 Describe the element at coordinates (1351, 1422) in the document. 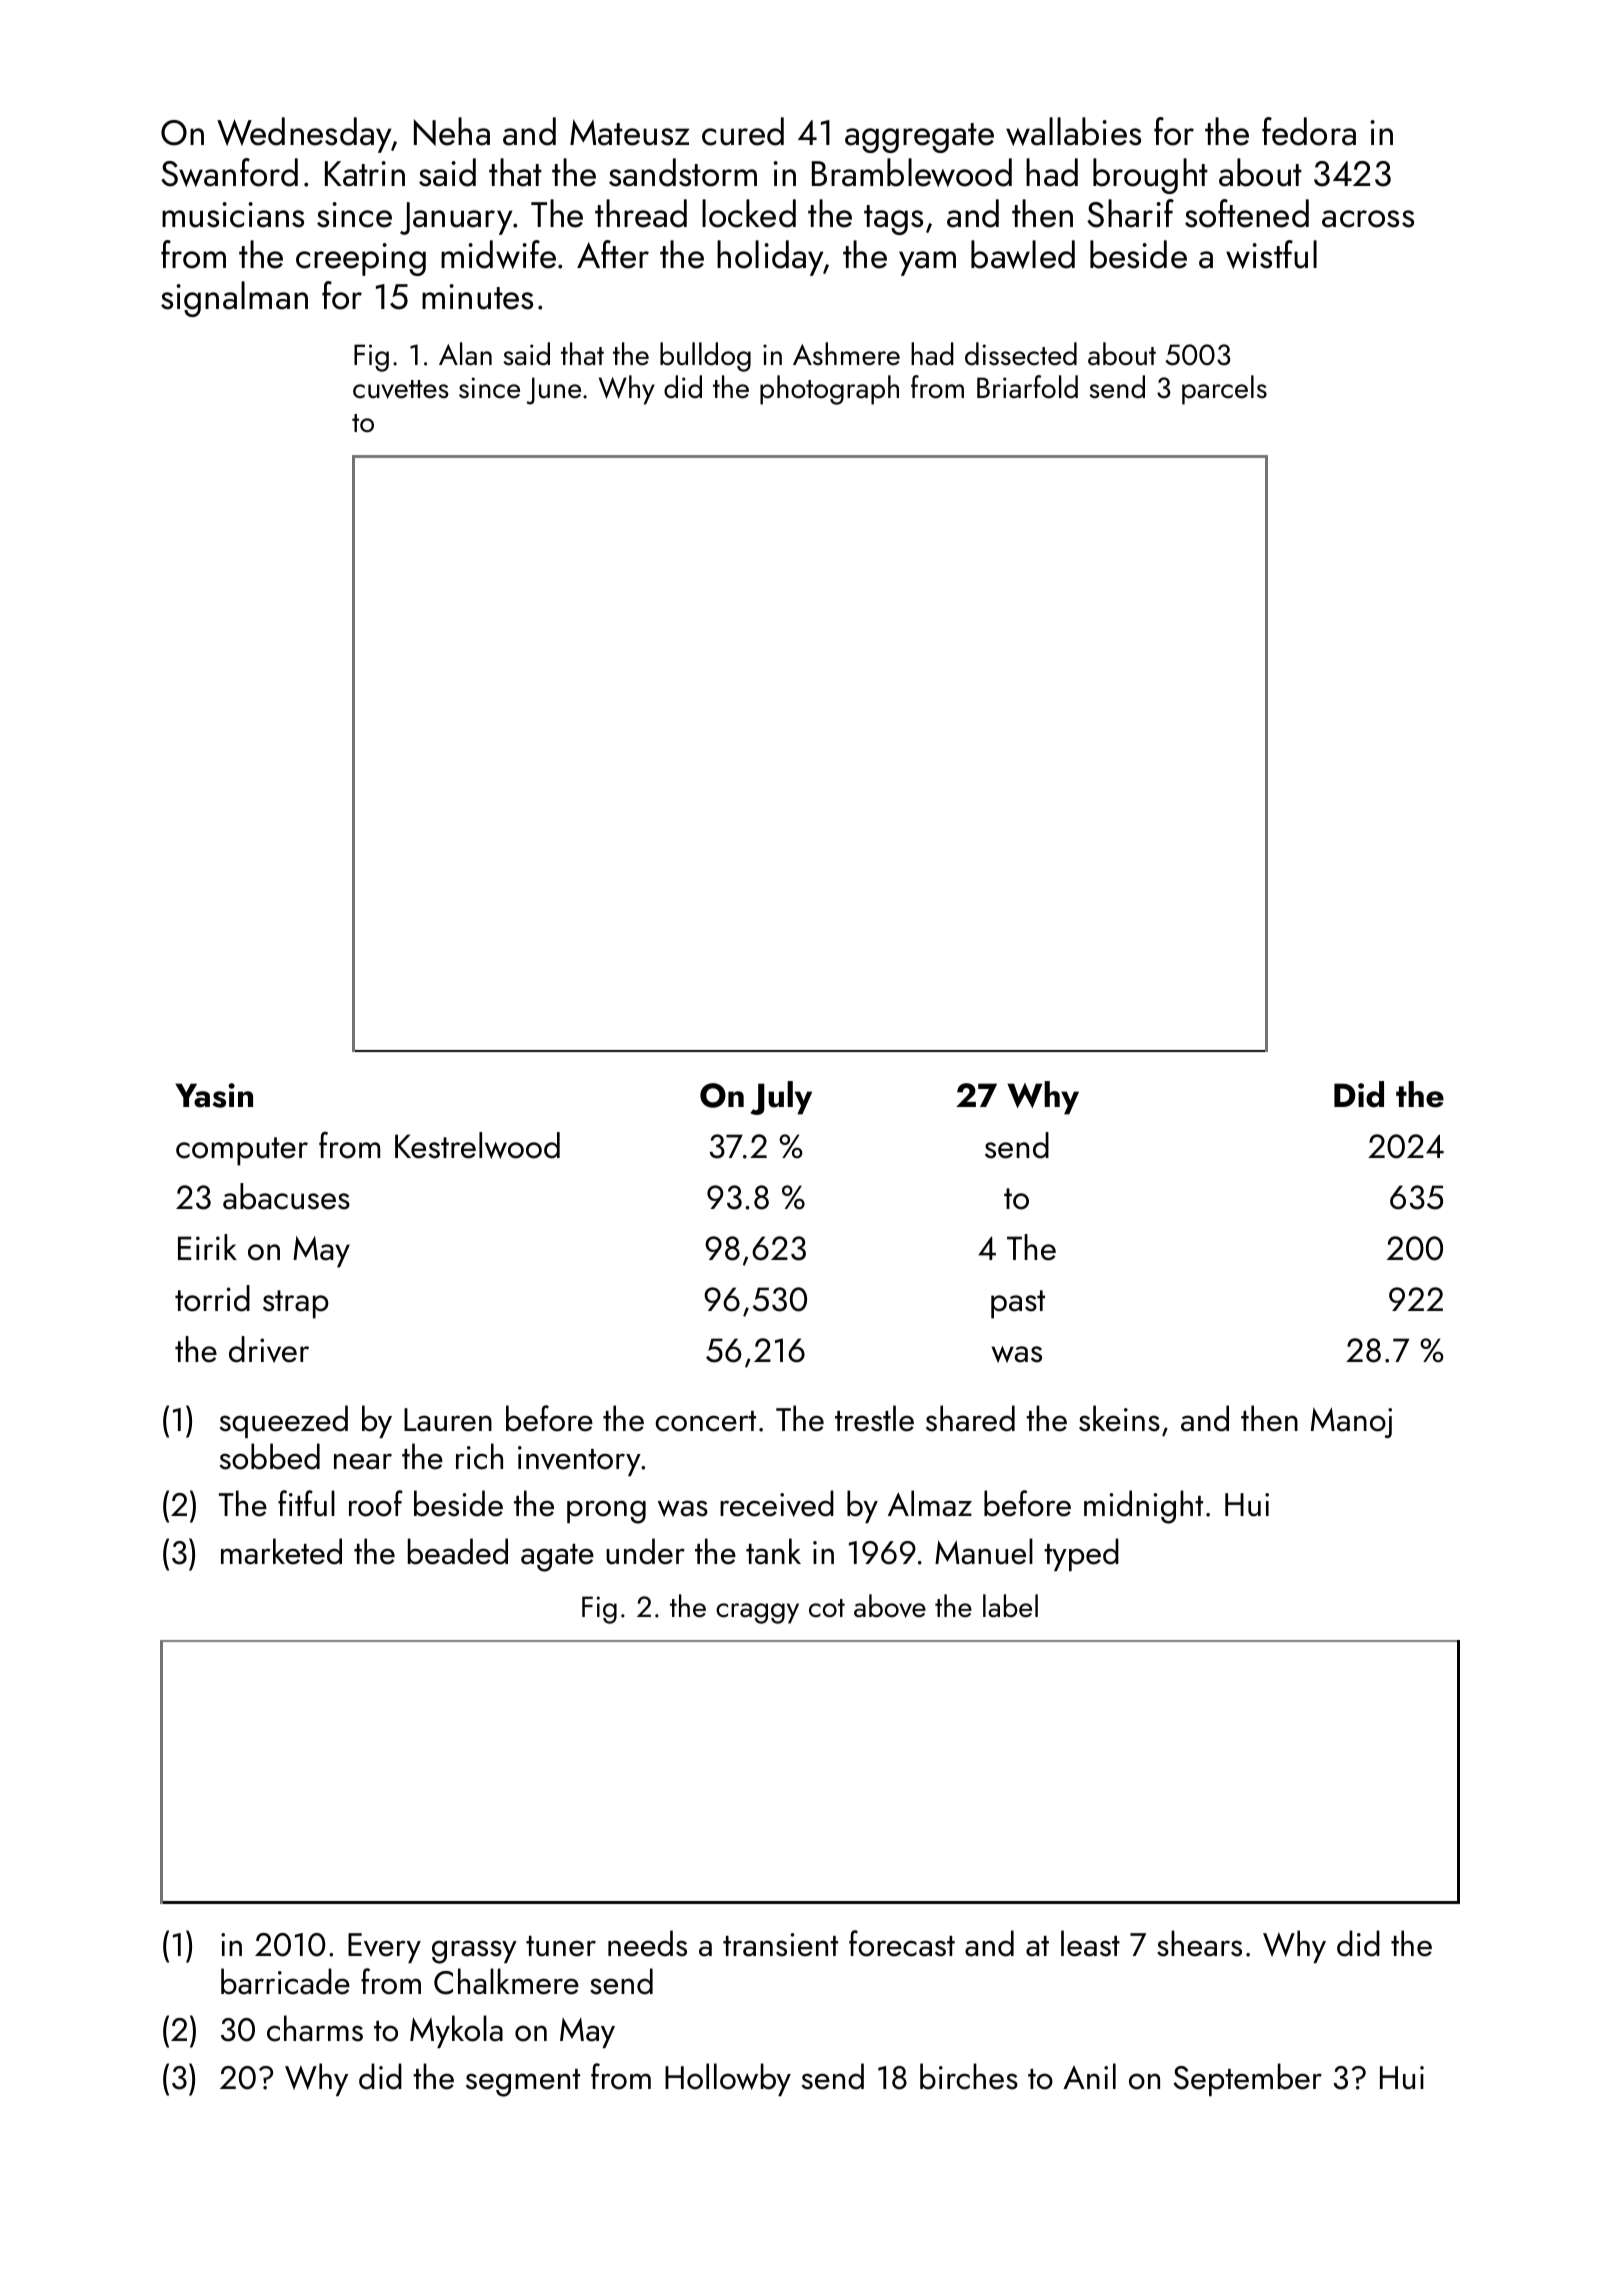

I see `Manoj` at that location.
